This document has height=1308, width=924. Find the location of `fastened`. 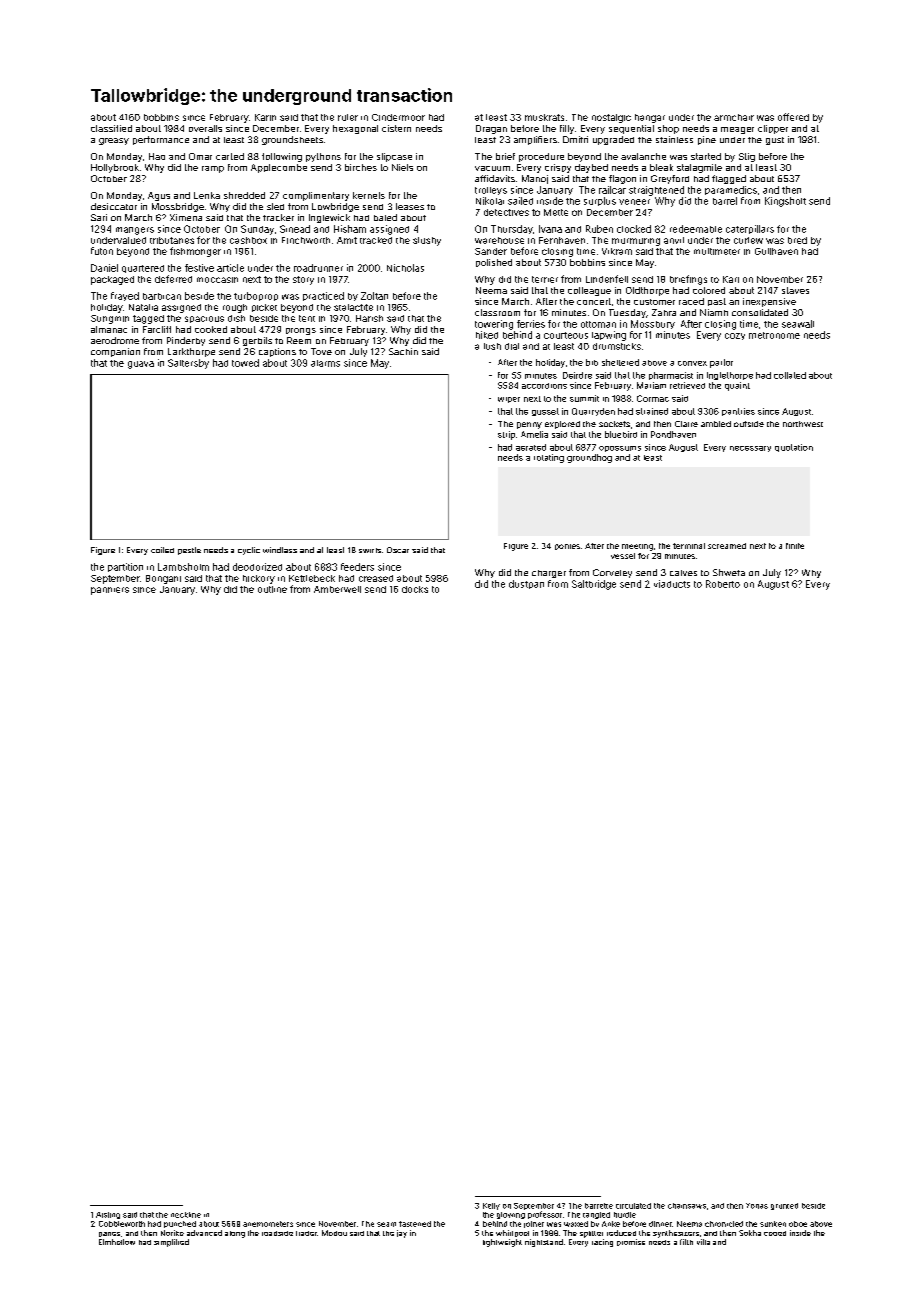

fastened is located at coordinates (415, 1224).
